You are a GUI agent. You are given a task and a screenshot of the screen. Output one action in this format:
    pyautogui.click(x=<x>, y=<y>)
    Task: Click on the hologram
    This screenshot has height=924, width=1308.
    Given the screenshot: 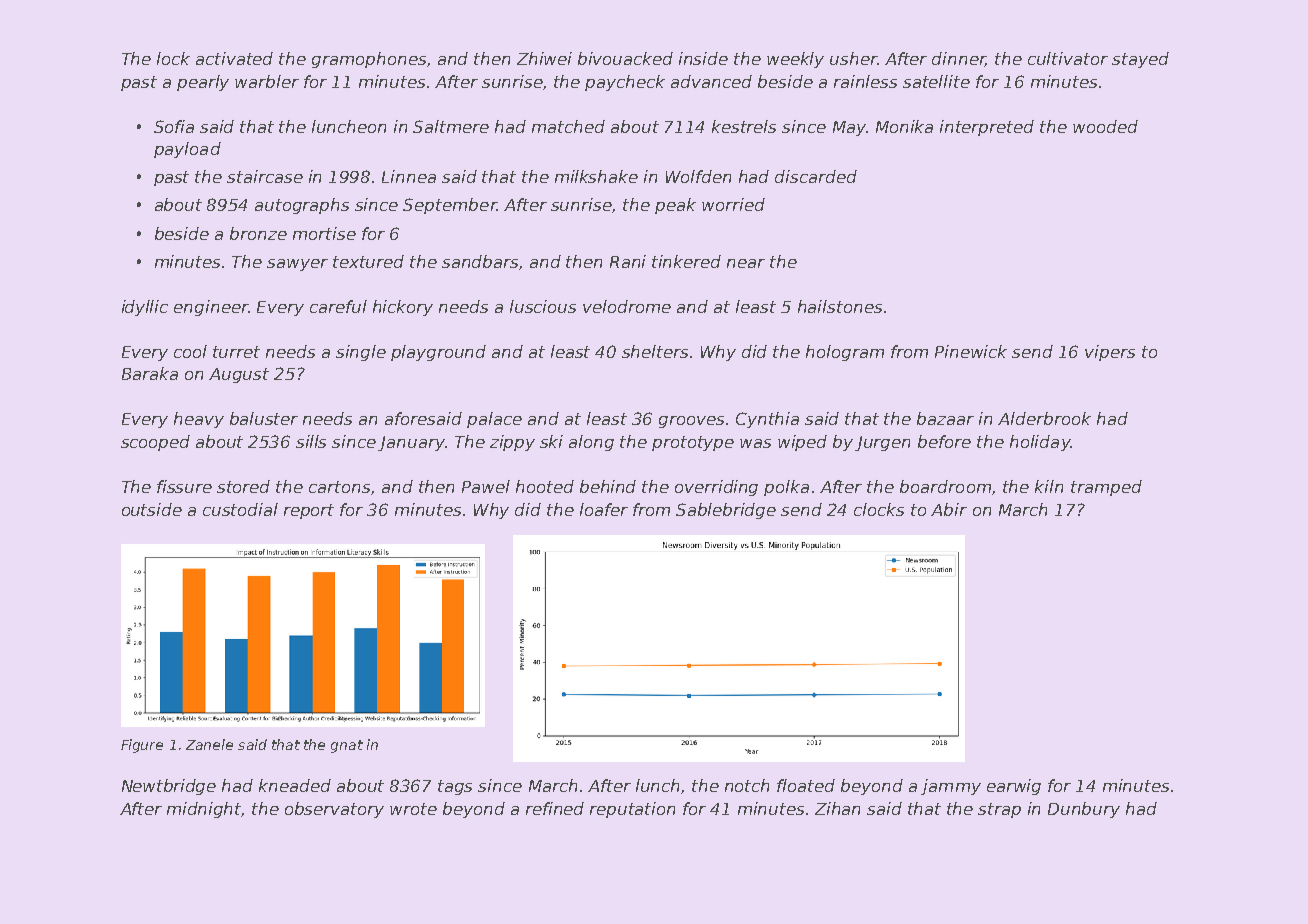 What is the action you would take?
    pyautogui.click(x=845, y=353)
